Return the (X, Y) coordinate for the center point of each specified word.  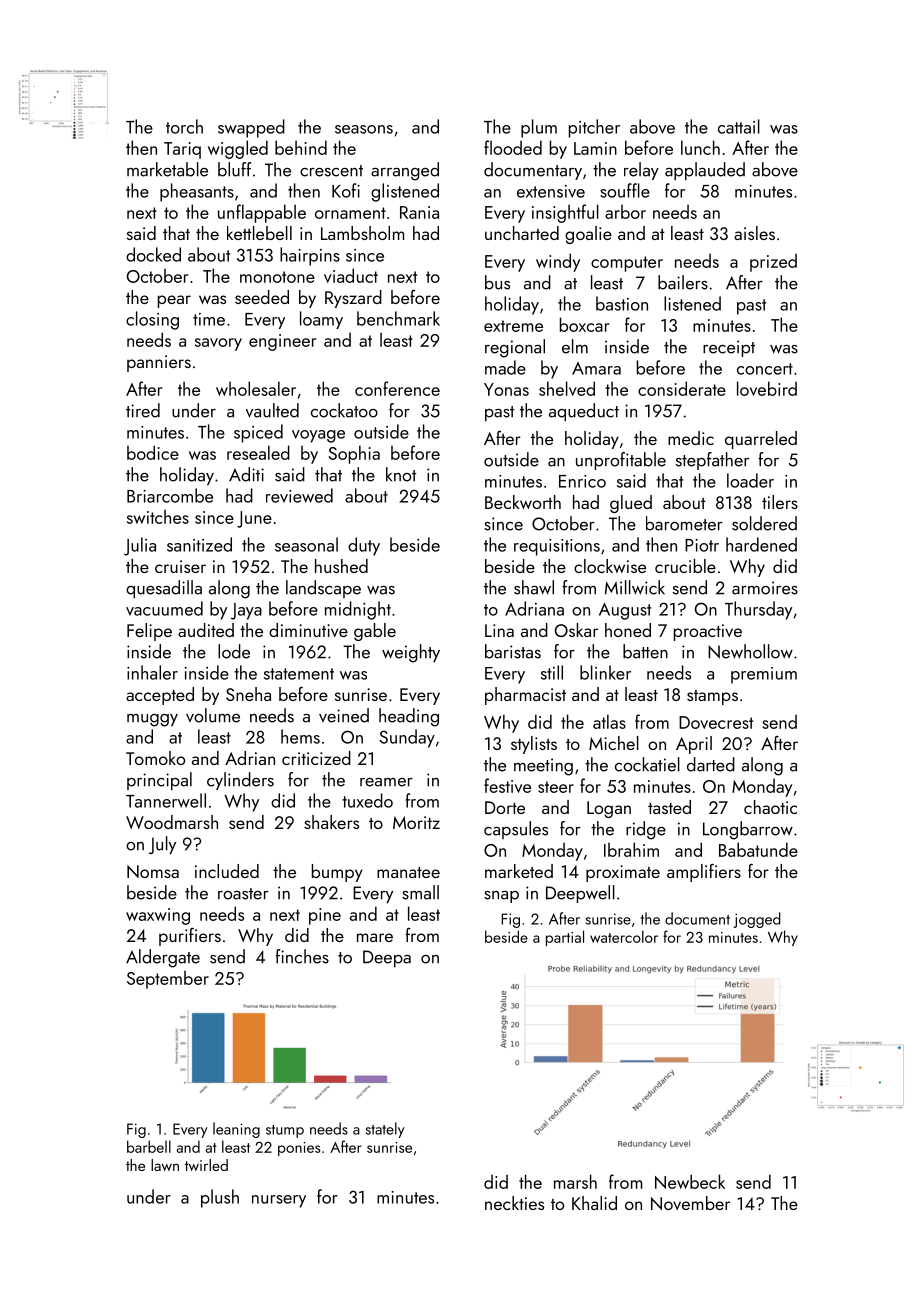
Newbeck (690, 1181)
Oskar (576, 630)
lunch (700, 147)
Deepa (387, 958)
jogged (757, 920)
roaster (243, 894)
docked (153, 254)
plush (220, 1198)
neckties (514, 1203)
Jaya (246, 611)
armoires (765, 588)
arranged (405, 171)
